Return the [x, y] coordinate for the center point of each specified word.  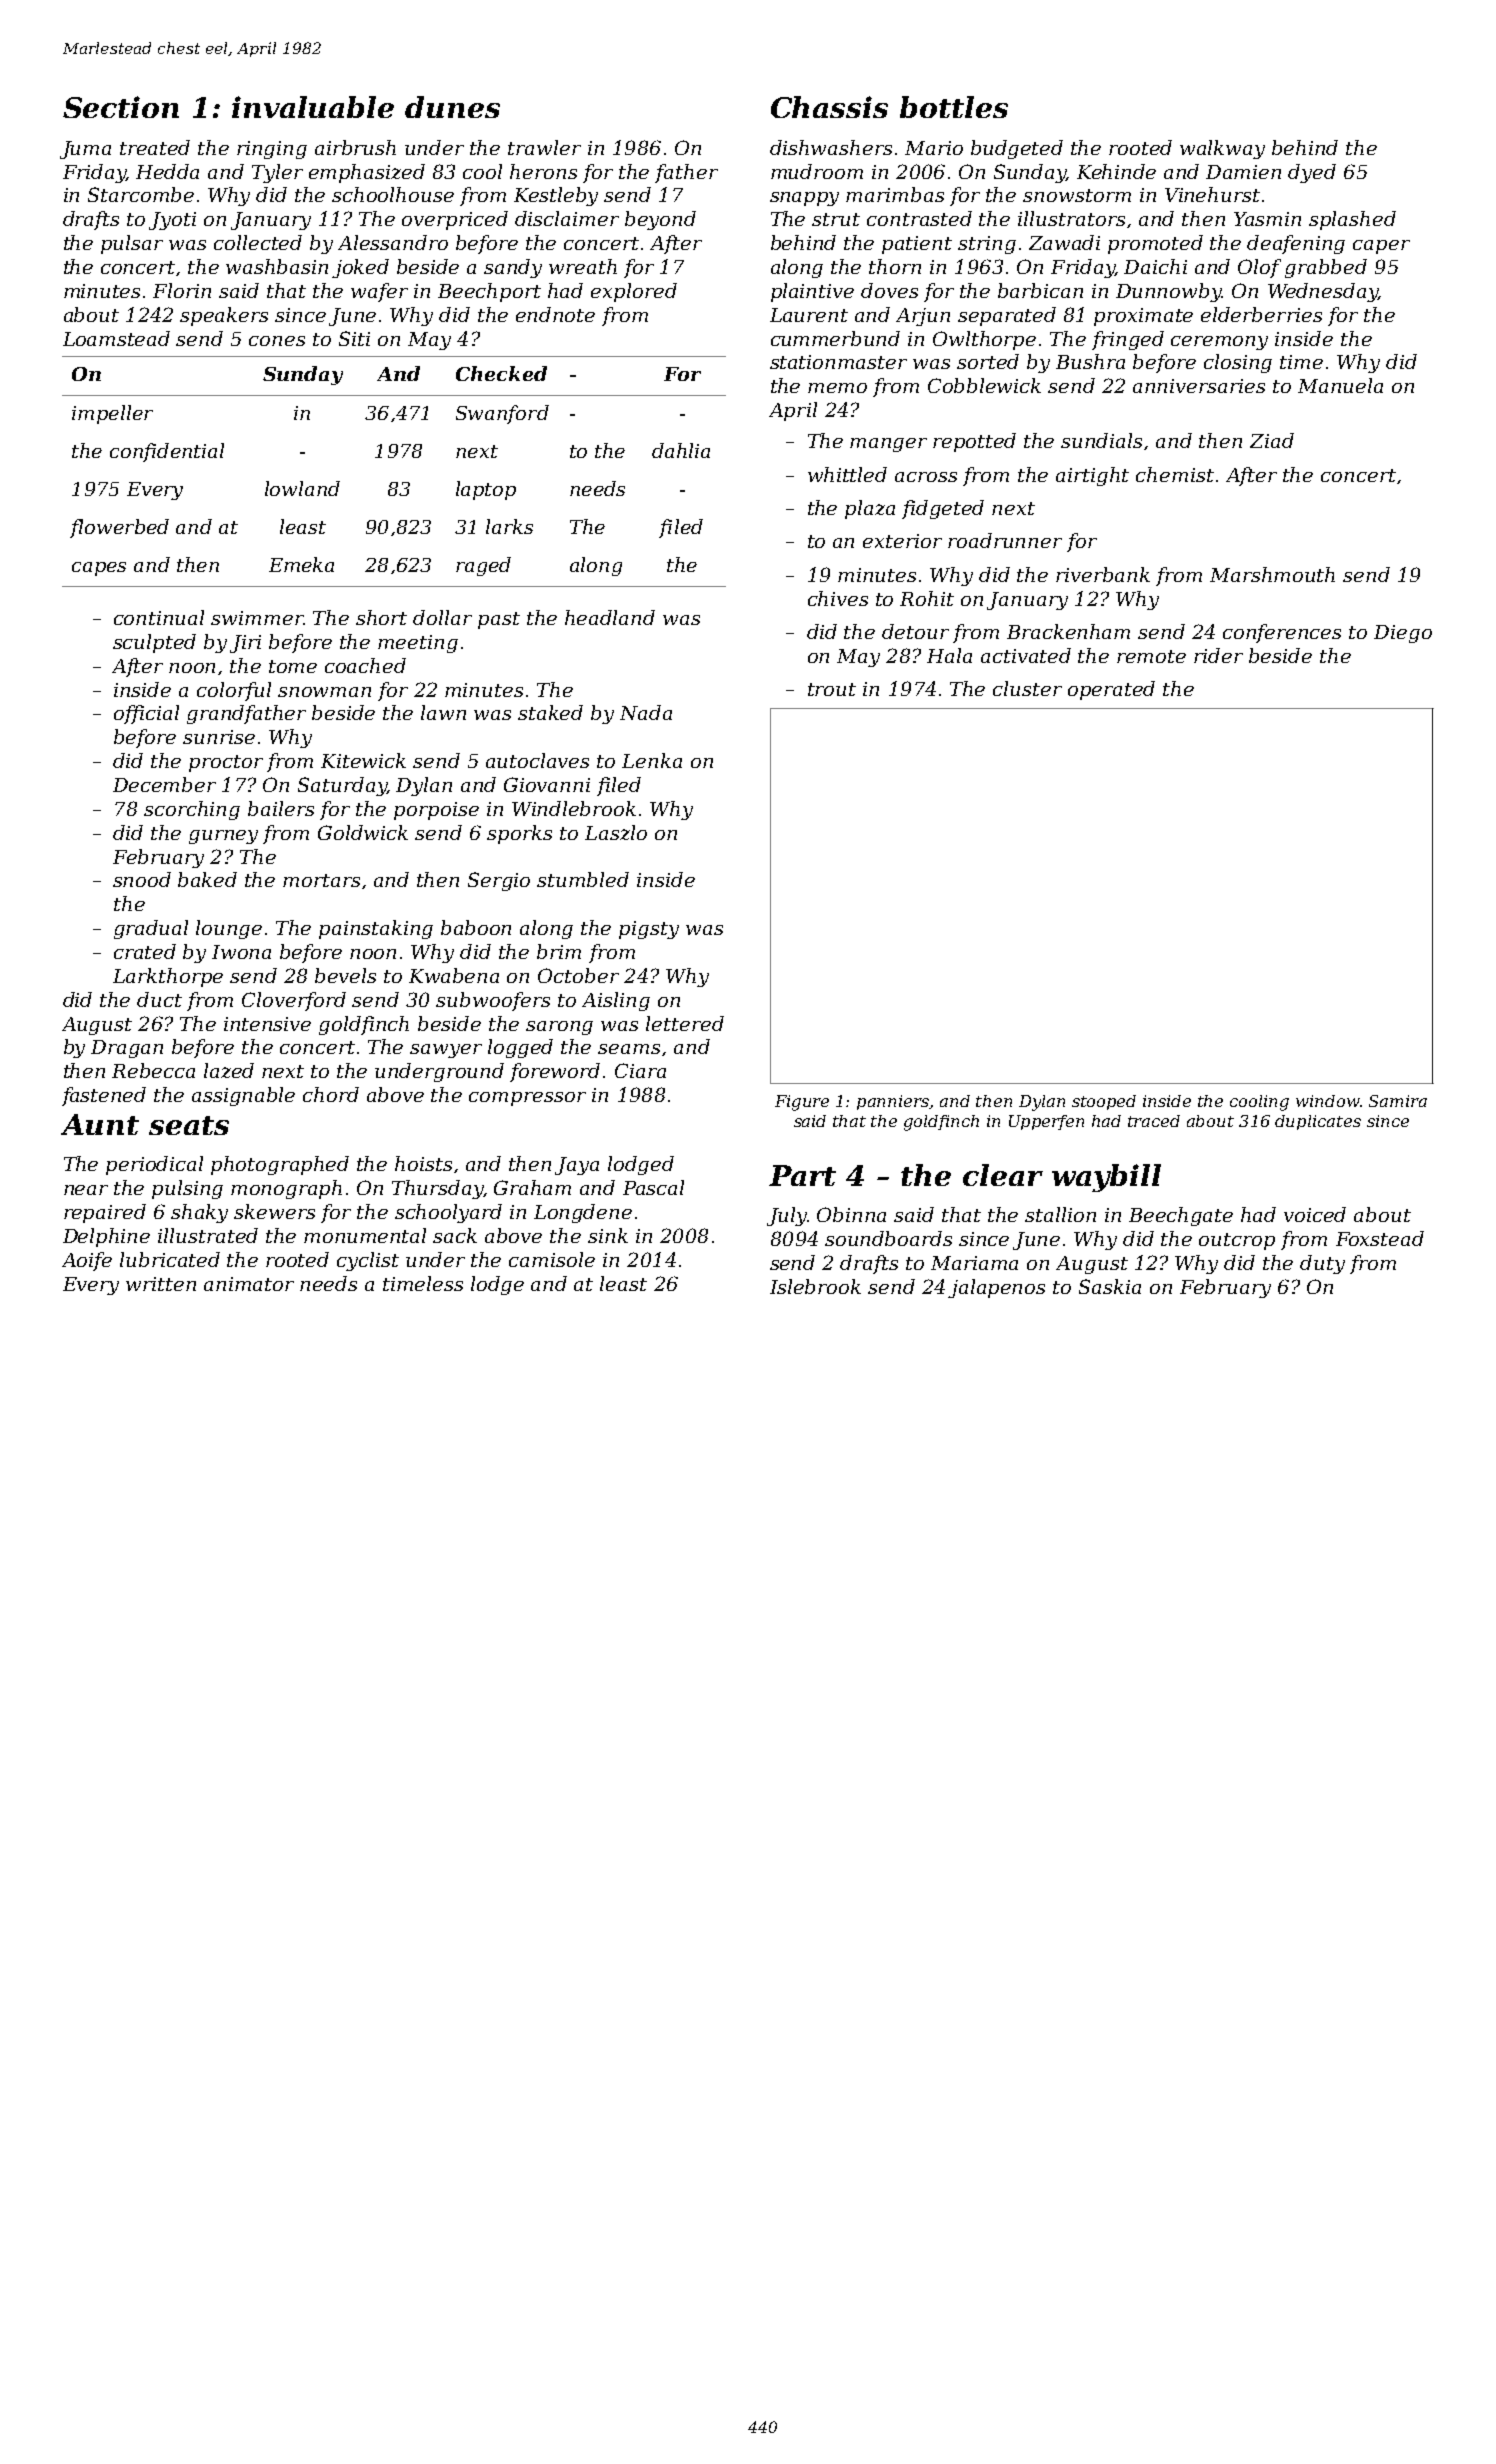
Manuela [1340, 385]
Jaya [577, 1166]
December [164, 784]
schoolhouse [393, 194]
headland [610, 617]
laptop [486, 490]
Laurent [809, 315]
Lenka [652, 760]
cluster [1027, 688]
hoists [423, 1163]
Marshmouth [1272, 574]
